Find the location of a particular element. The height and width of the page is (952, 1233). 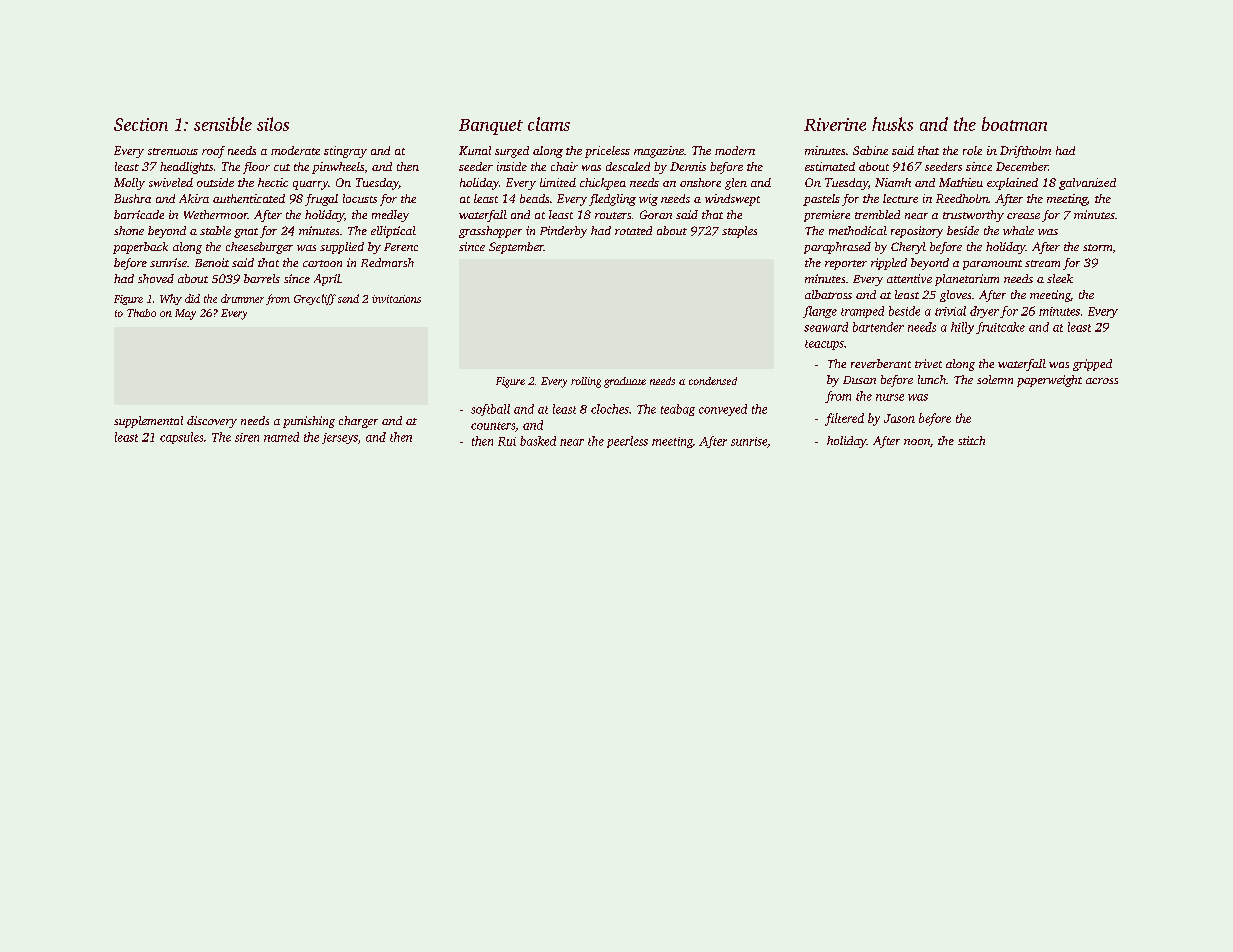

pastels is located at coordinates (821, 200).
